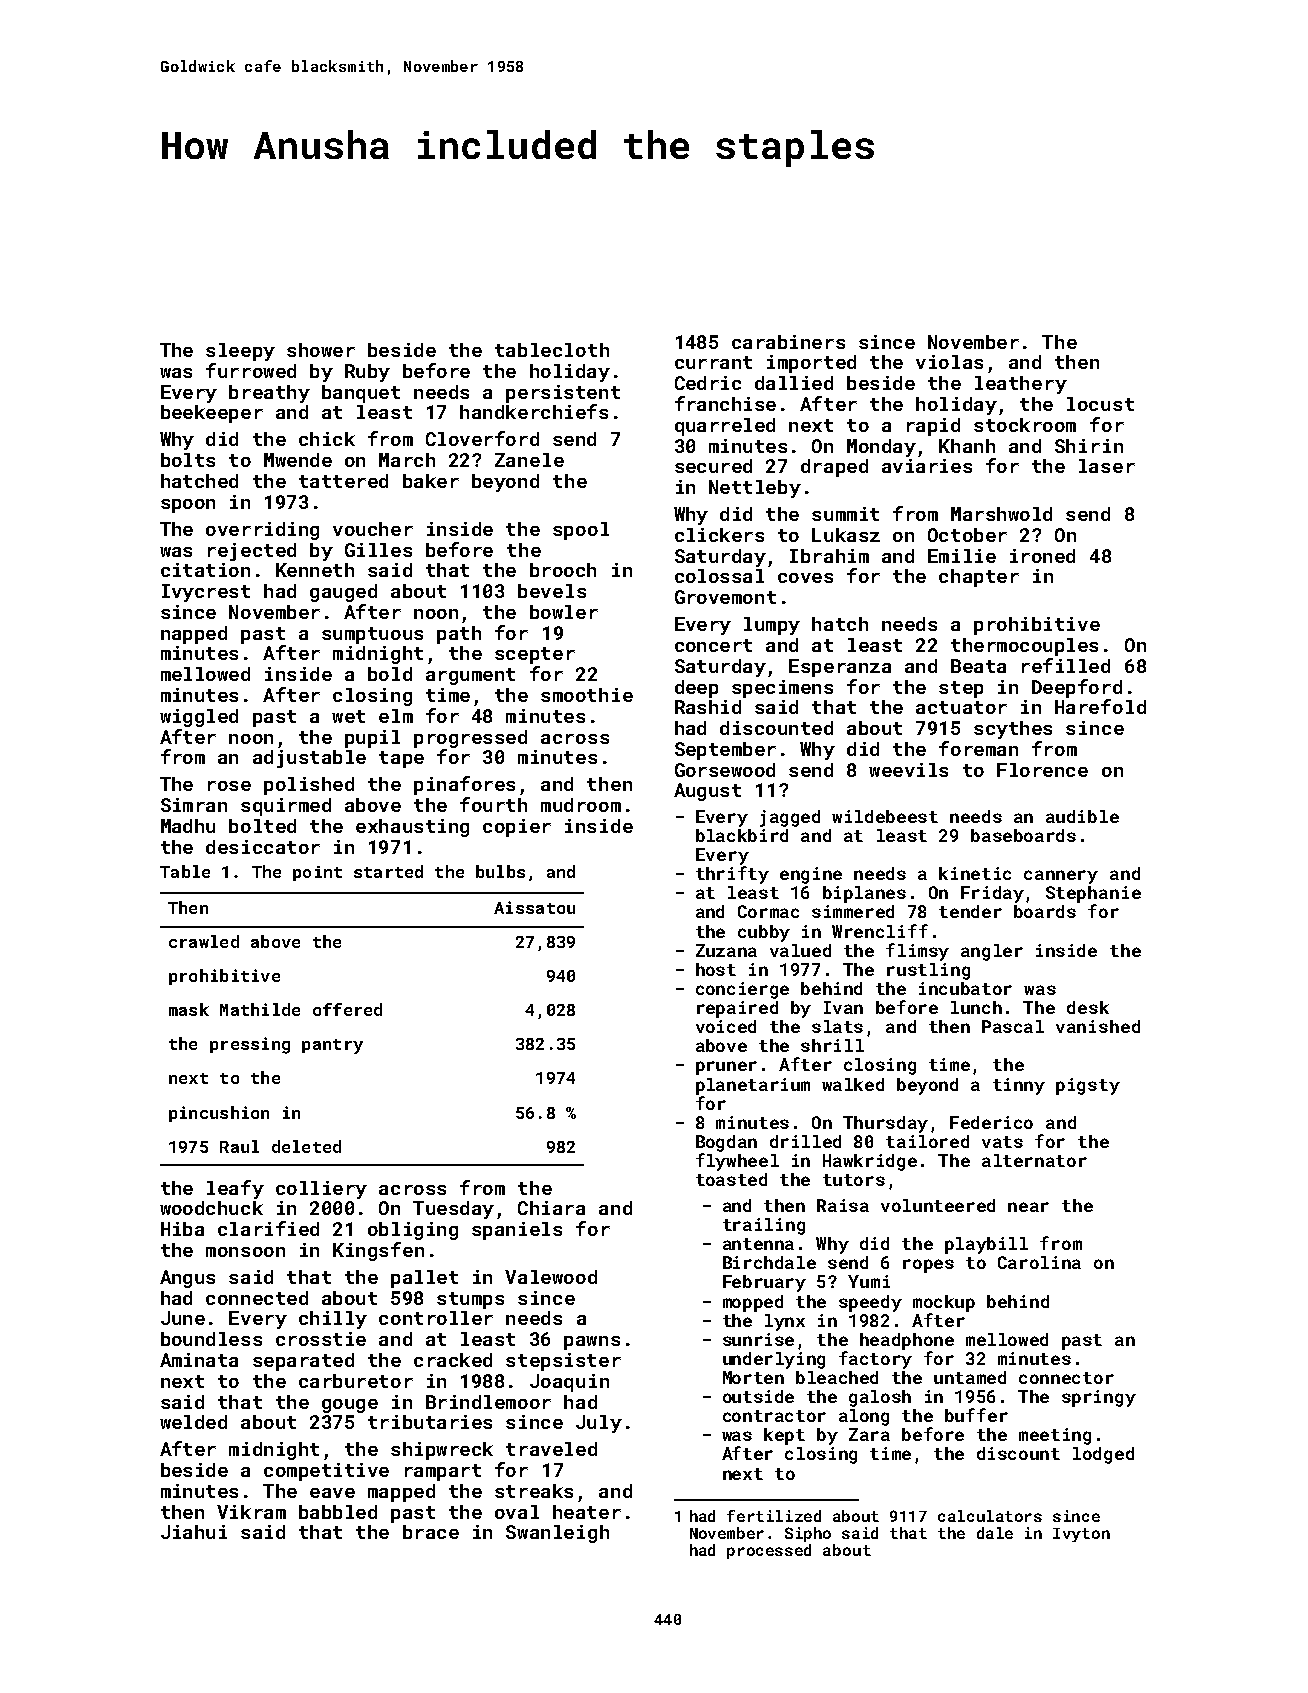 The height and width of the screenshot is (1693, 1308). Describe the element at coordinates (1039, 1262) in the screenshot. I see `Carolina` at that location.
